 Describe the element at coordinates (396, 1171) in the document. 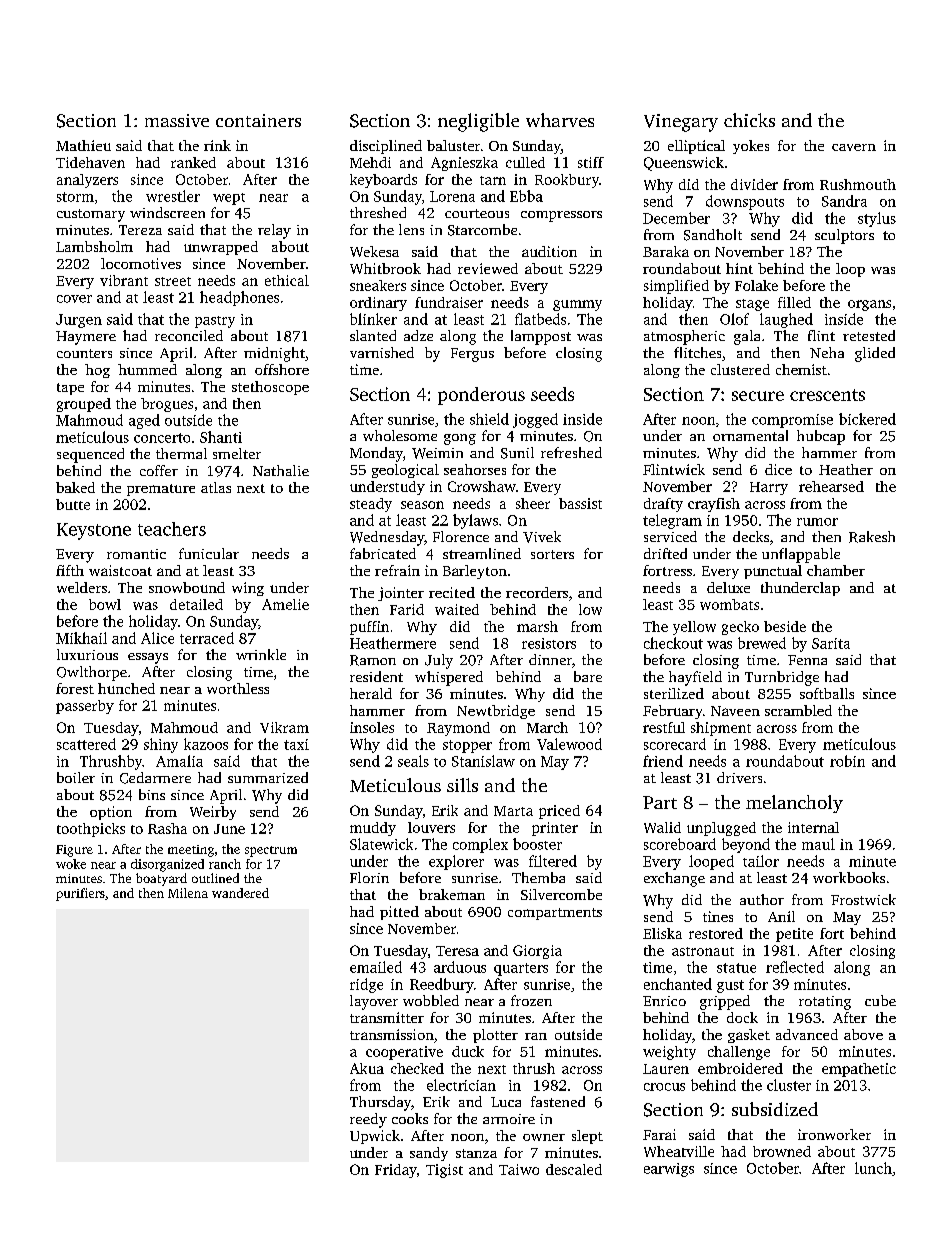

I see `Friday` at that location.
